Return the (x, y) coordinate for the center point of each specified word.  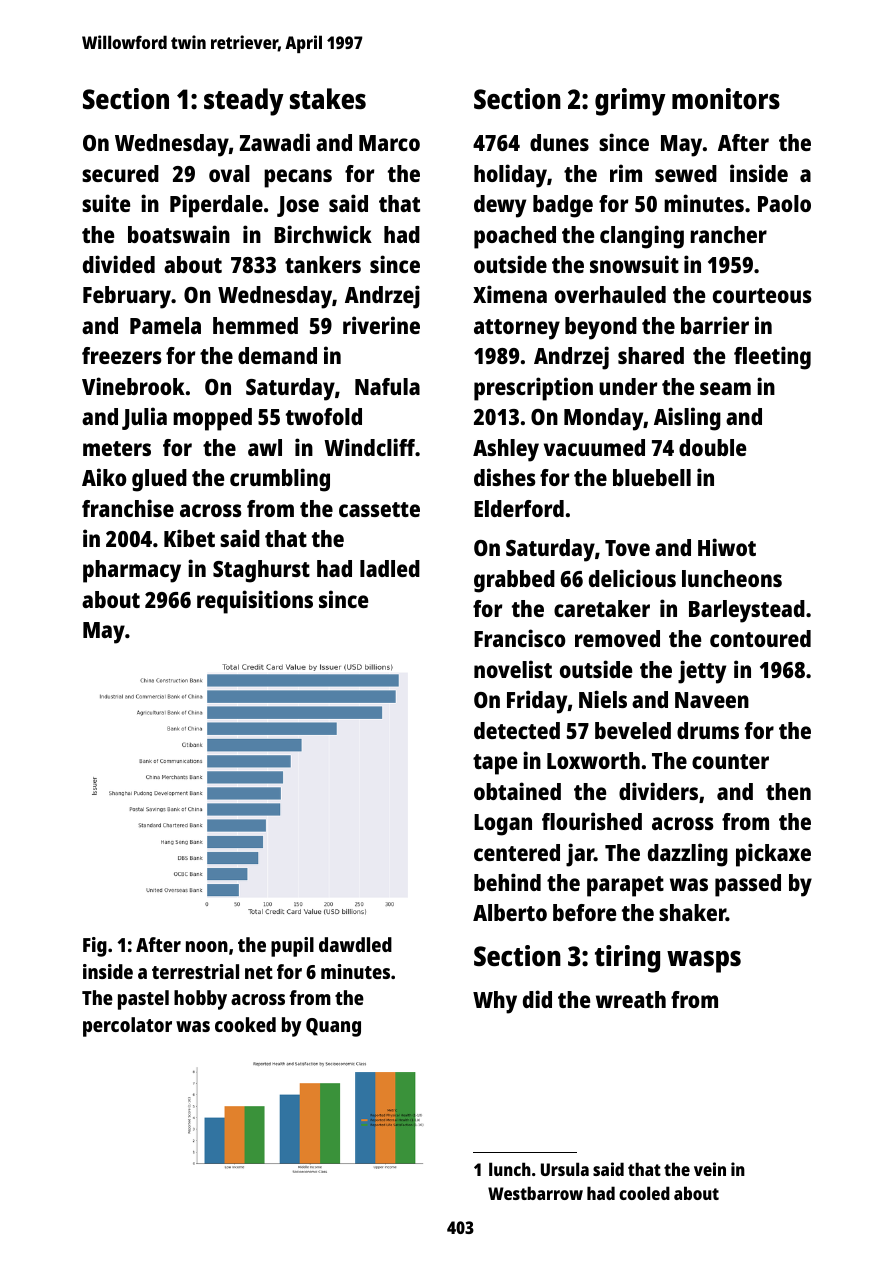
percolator (127, 1027)
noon (207, 946)
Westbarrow (535, 1193)
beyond (601, 328)
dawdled (355, 944)
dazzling (688, 855)
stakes (328, 99)
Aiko (104, 477)
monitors (726, 99)
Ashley (506, 450)
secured (120, 173)
